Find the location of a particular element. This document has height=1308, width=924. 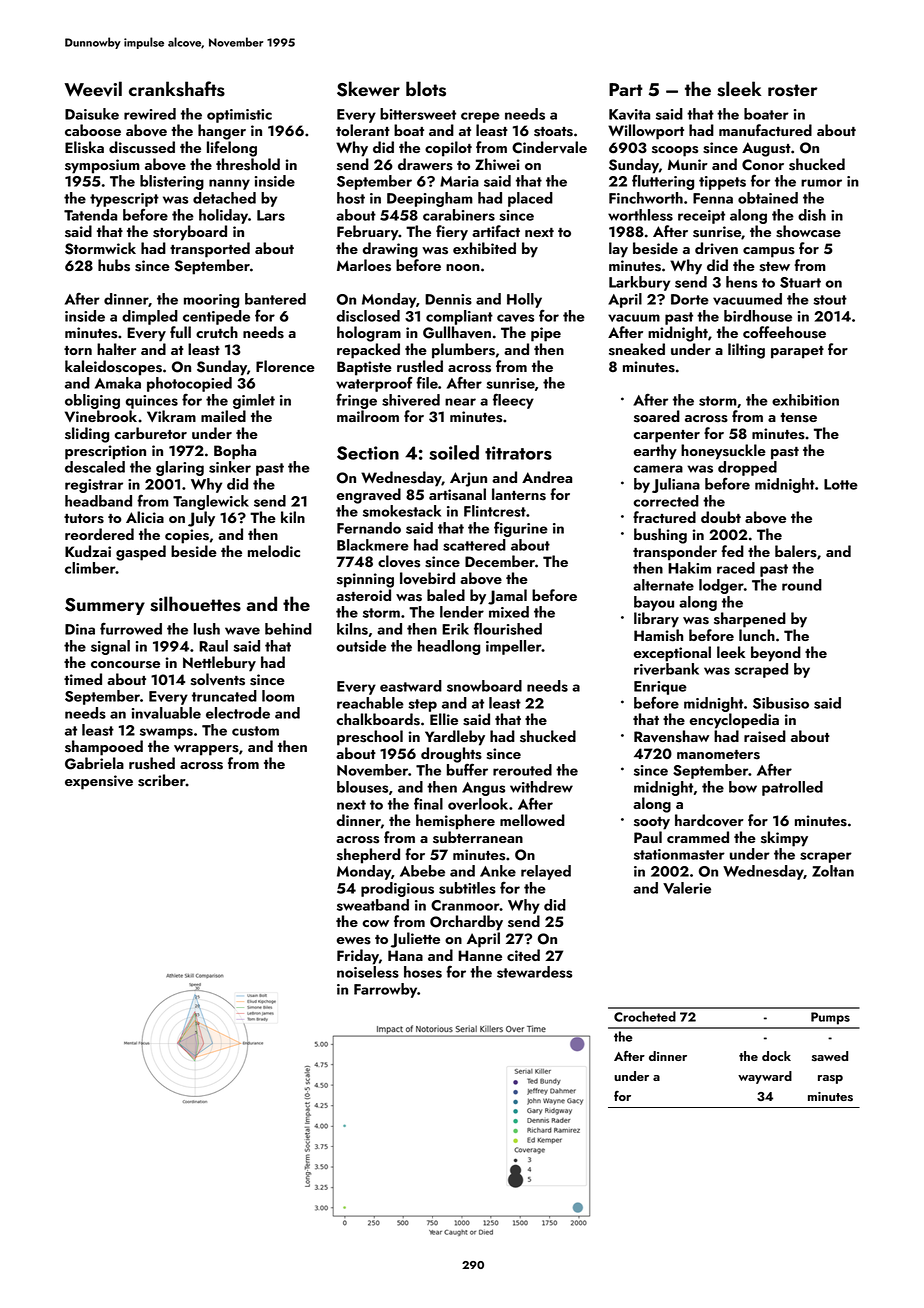

engraved is located at coordinates (369, 496).
